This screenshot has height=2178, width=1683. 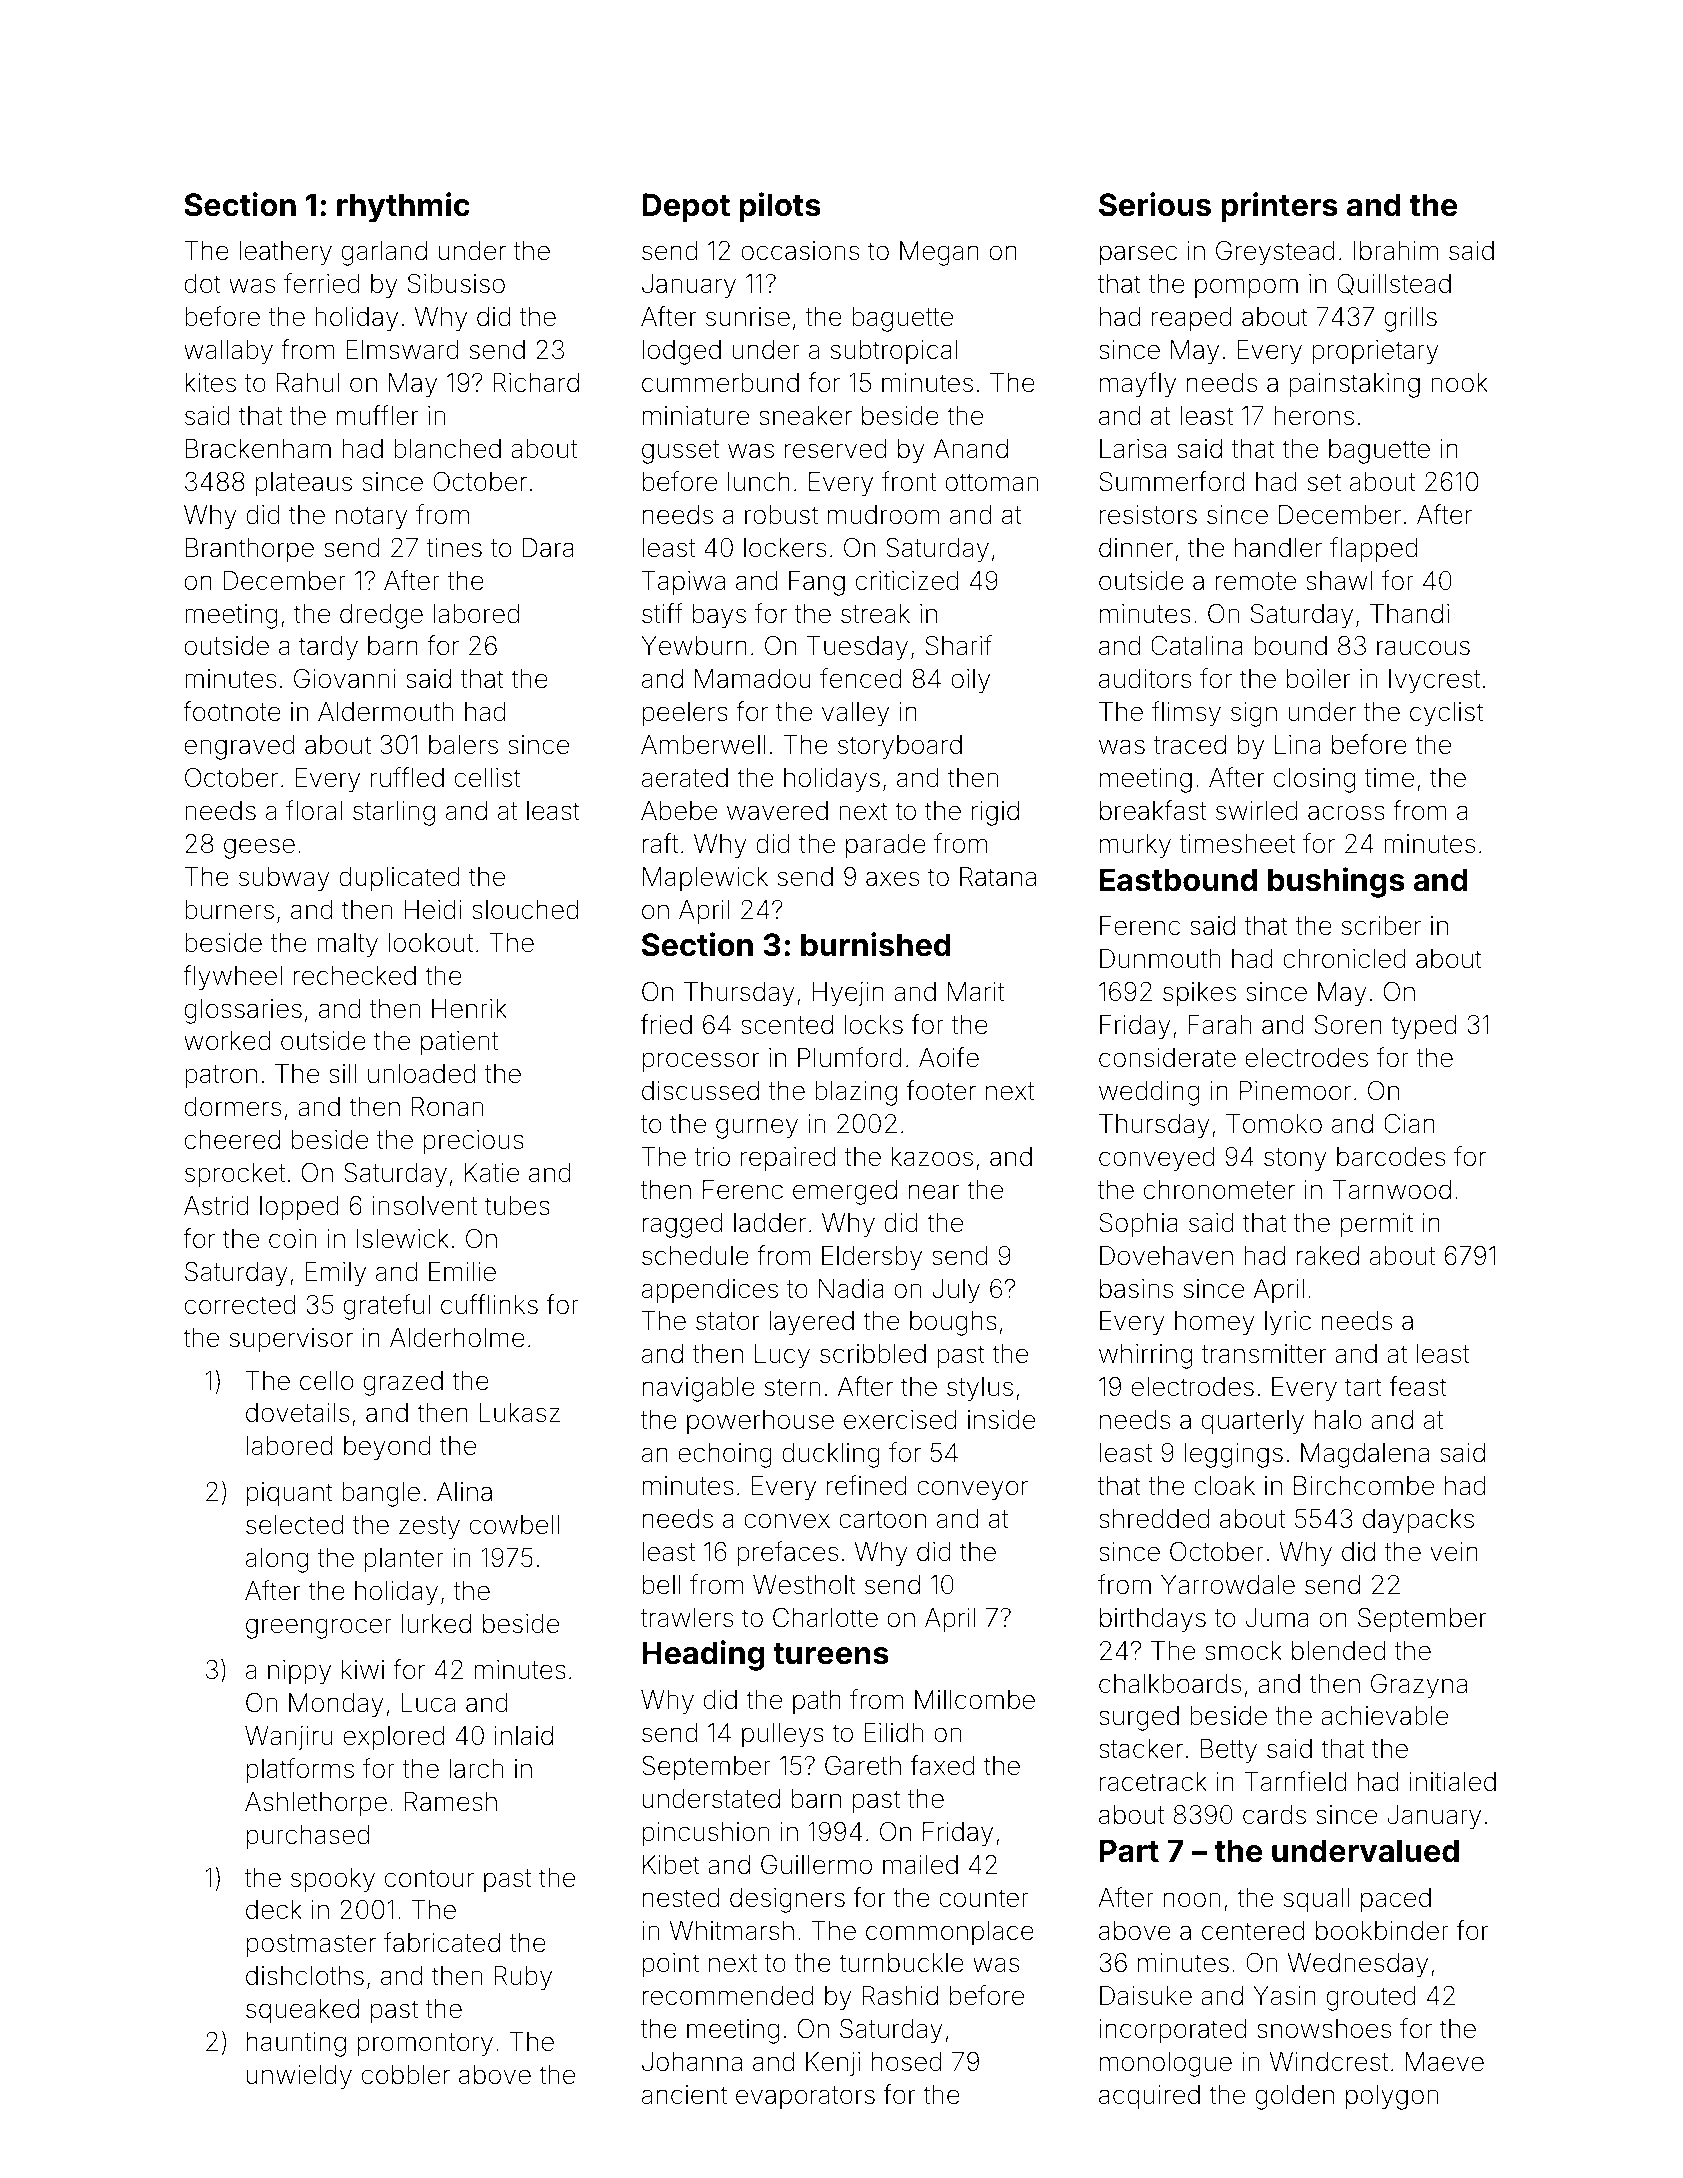 What do you see at coordinates (372, 518) in the screenshot?
I see `notary` at bounding box center [372, 518].
